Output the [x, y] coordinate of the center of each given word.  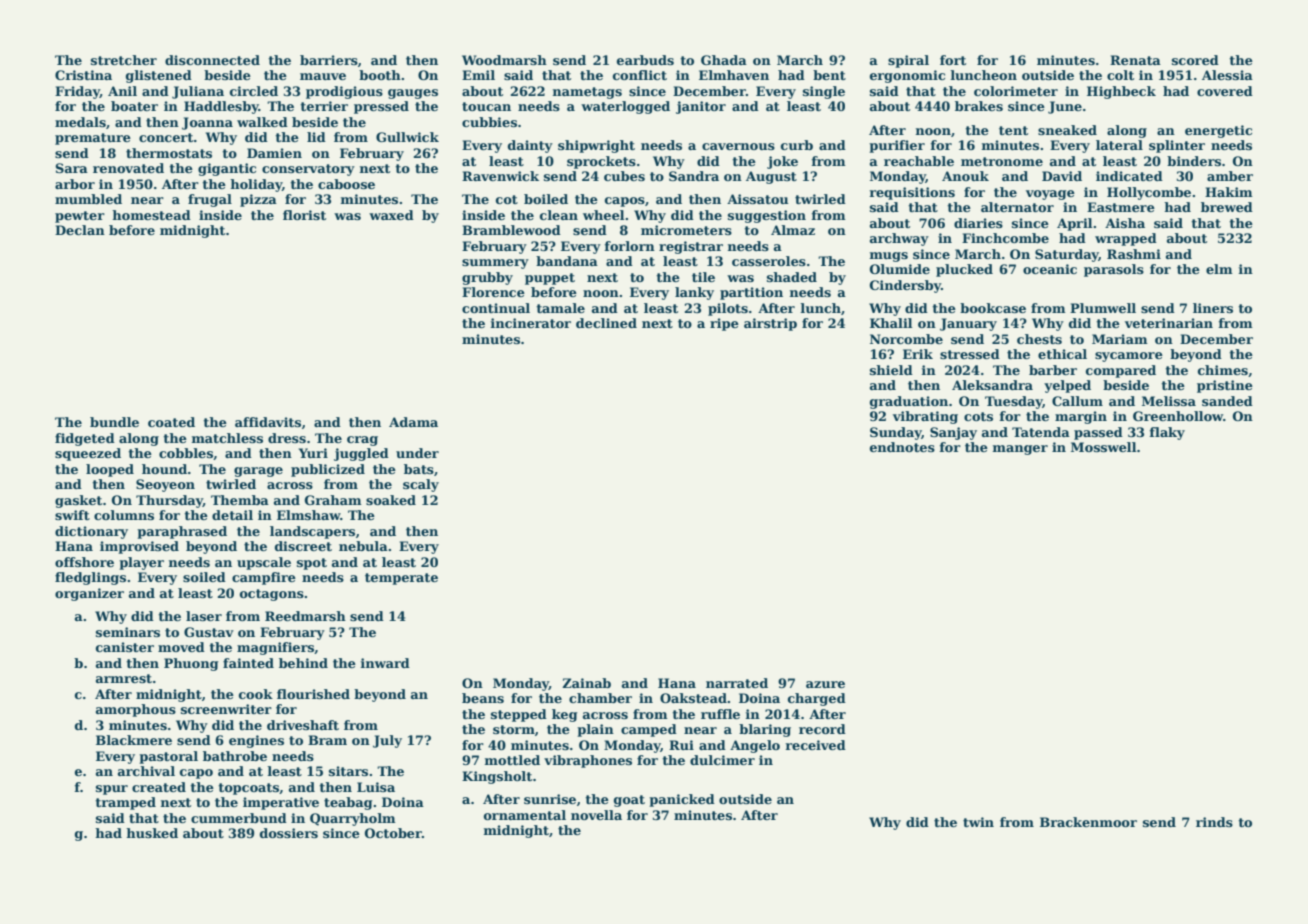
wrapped [1126, 239]
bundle [114, 422]
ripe [724, 324]
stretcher [124, 60]
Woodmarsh [504, 60]
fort [953, 60]
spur [112, 790]
